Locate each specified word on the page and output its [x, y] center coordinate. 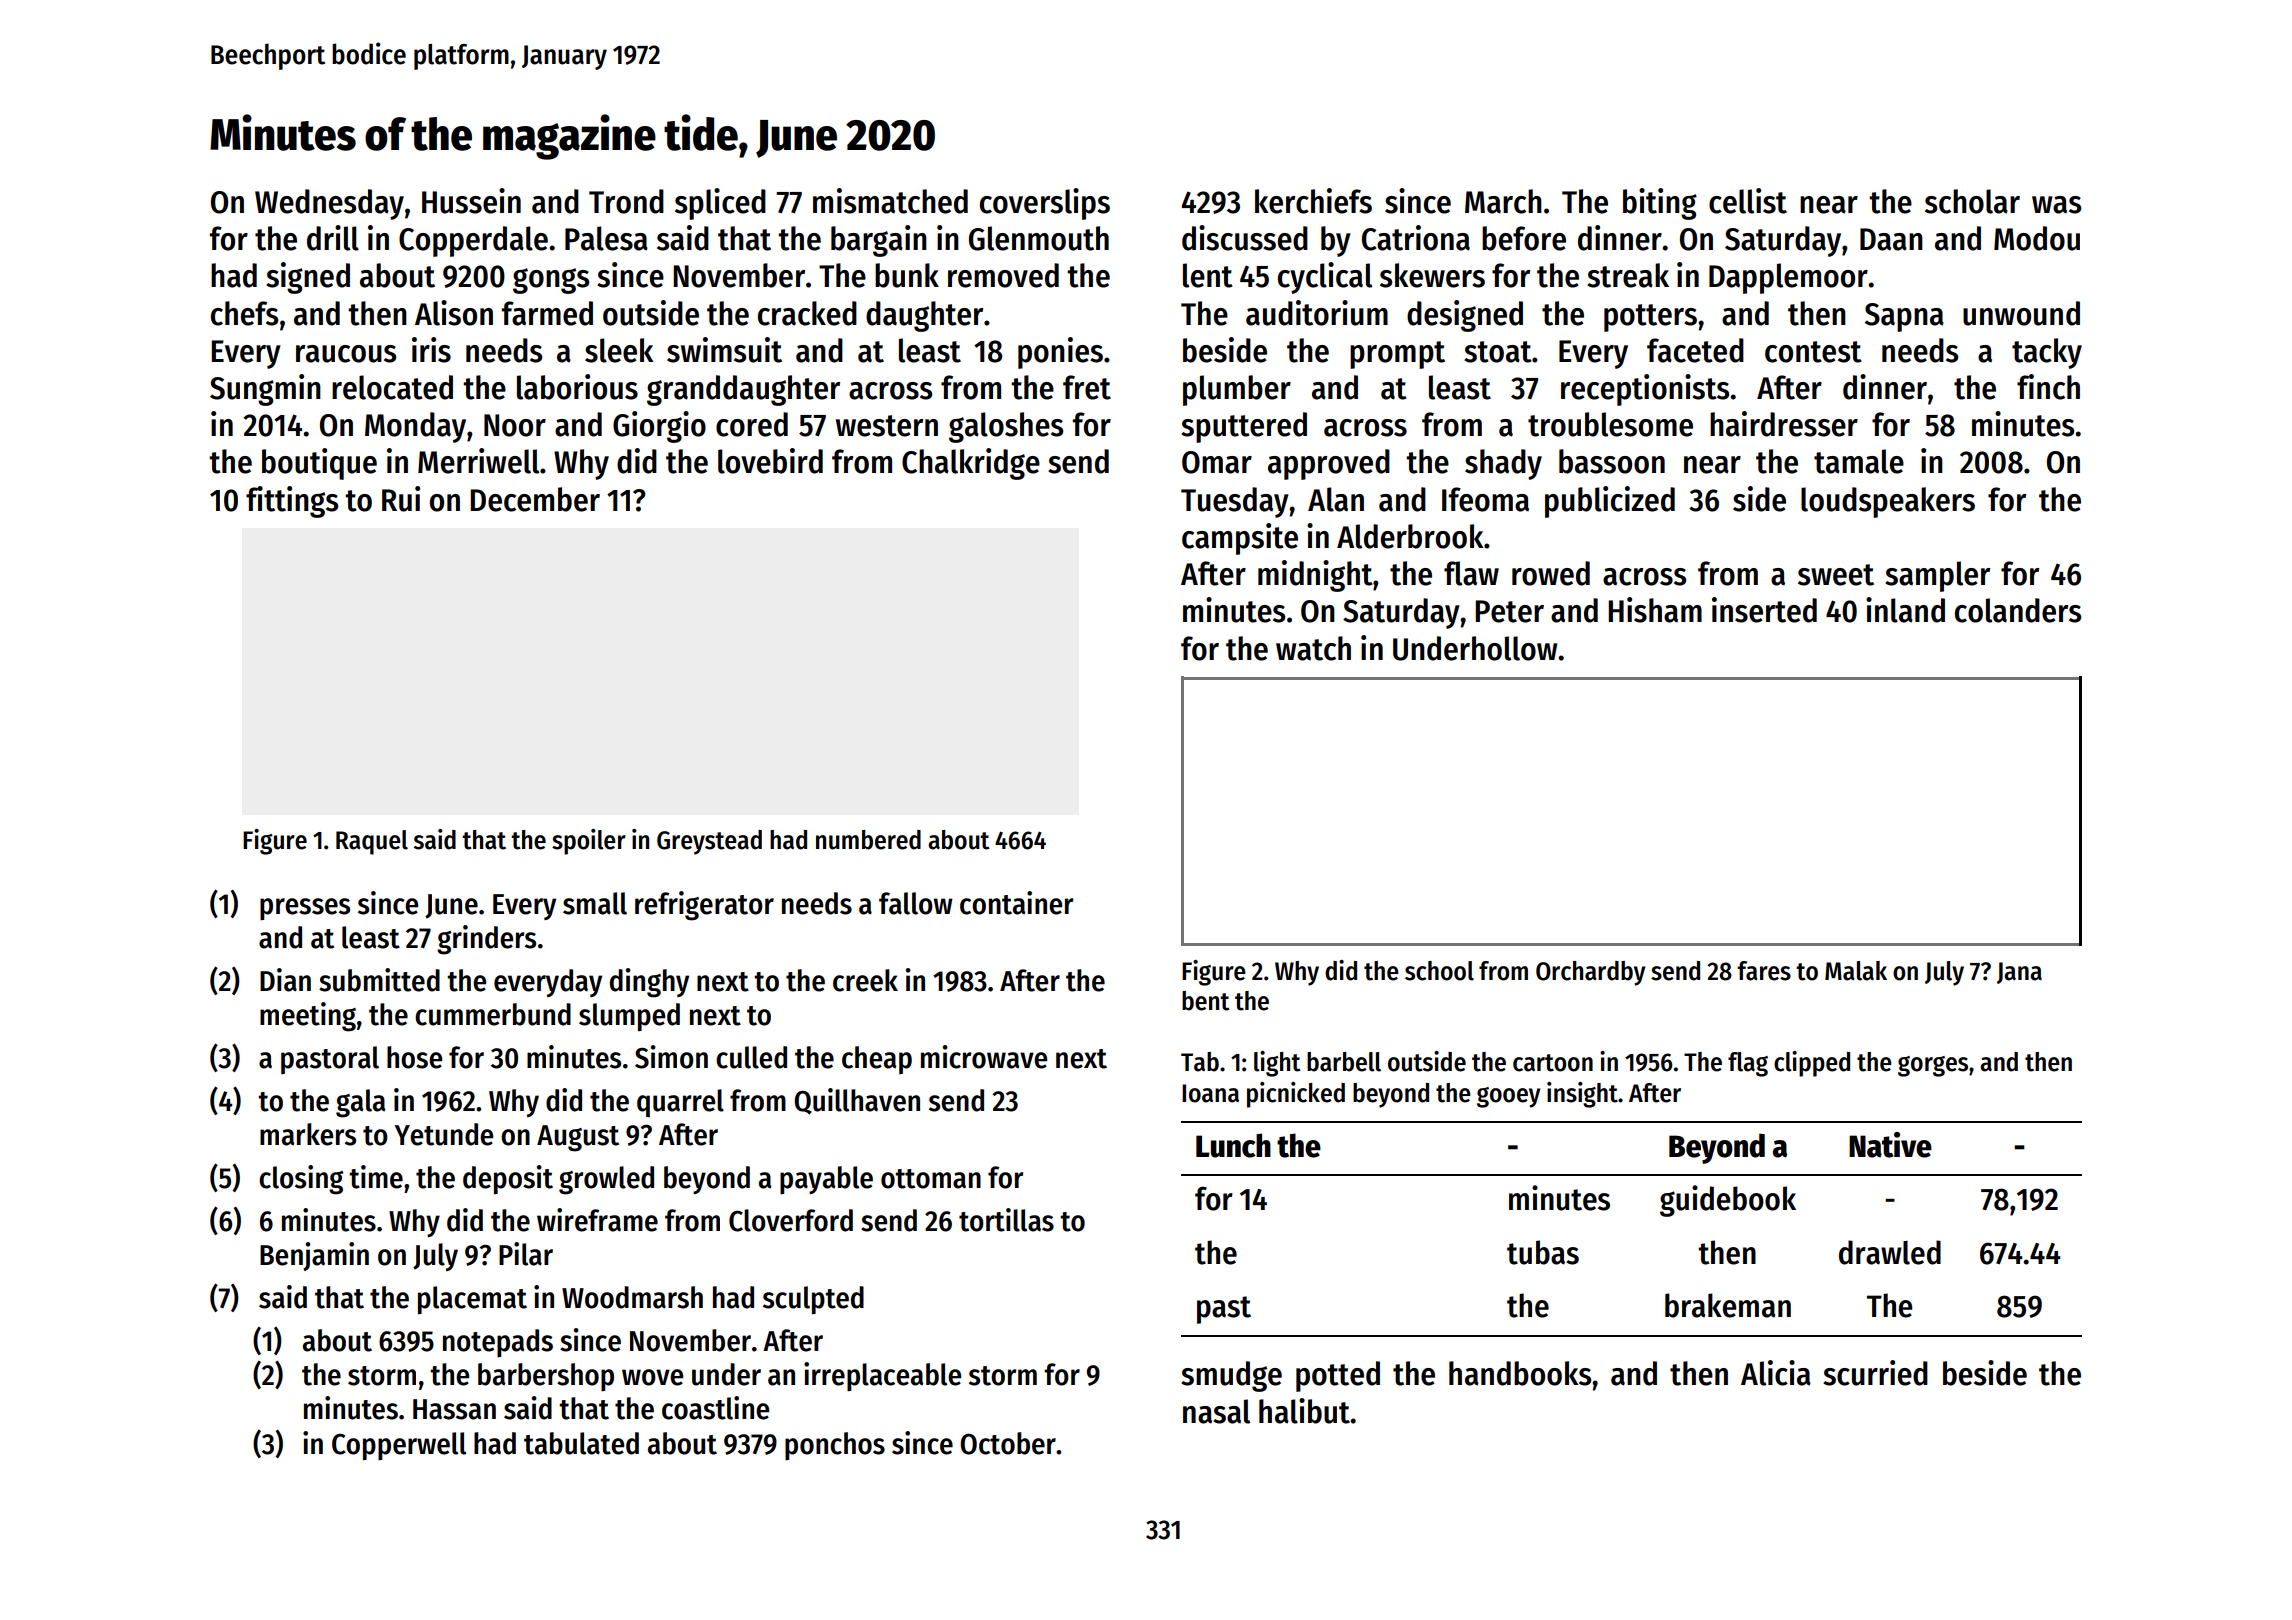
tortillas [1006, 1220]
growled [606, 1180]
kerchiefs [1313, 201]
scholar [1972, 201]
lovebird [770, 461]
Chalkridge [971, 464]
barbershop [546, 1377]
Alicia [1776, 1373]
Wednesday [329, 204]
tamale [1859, 461]
